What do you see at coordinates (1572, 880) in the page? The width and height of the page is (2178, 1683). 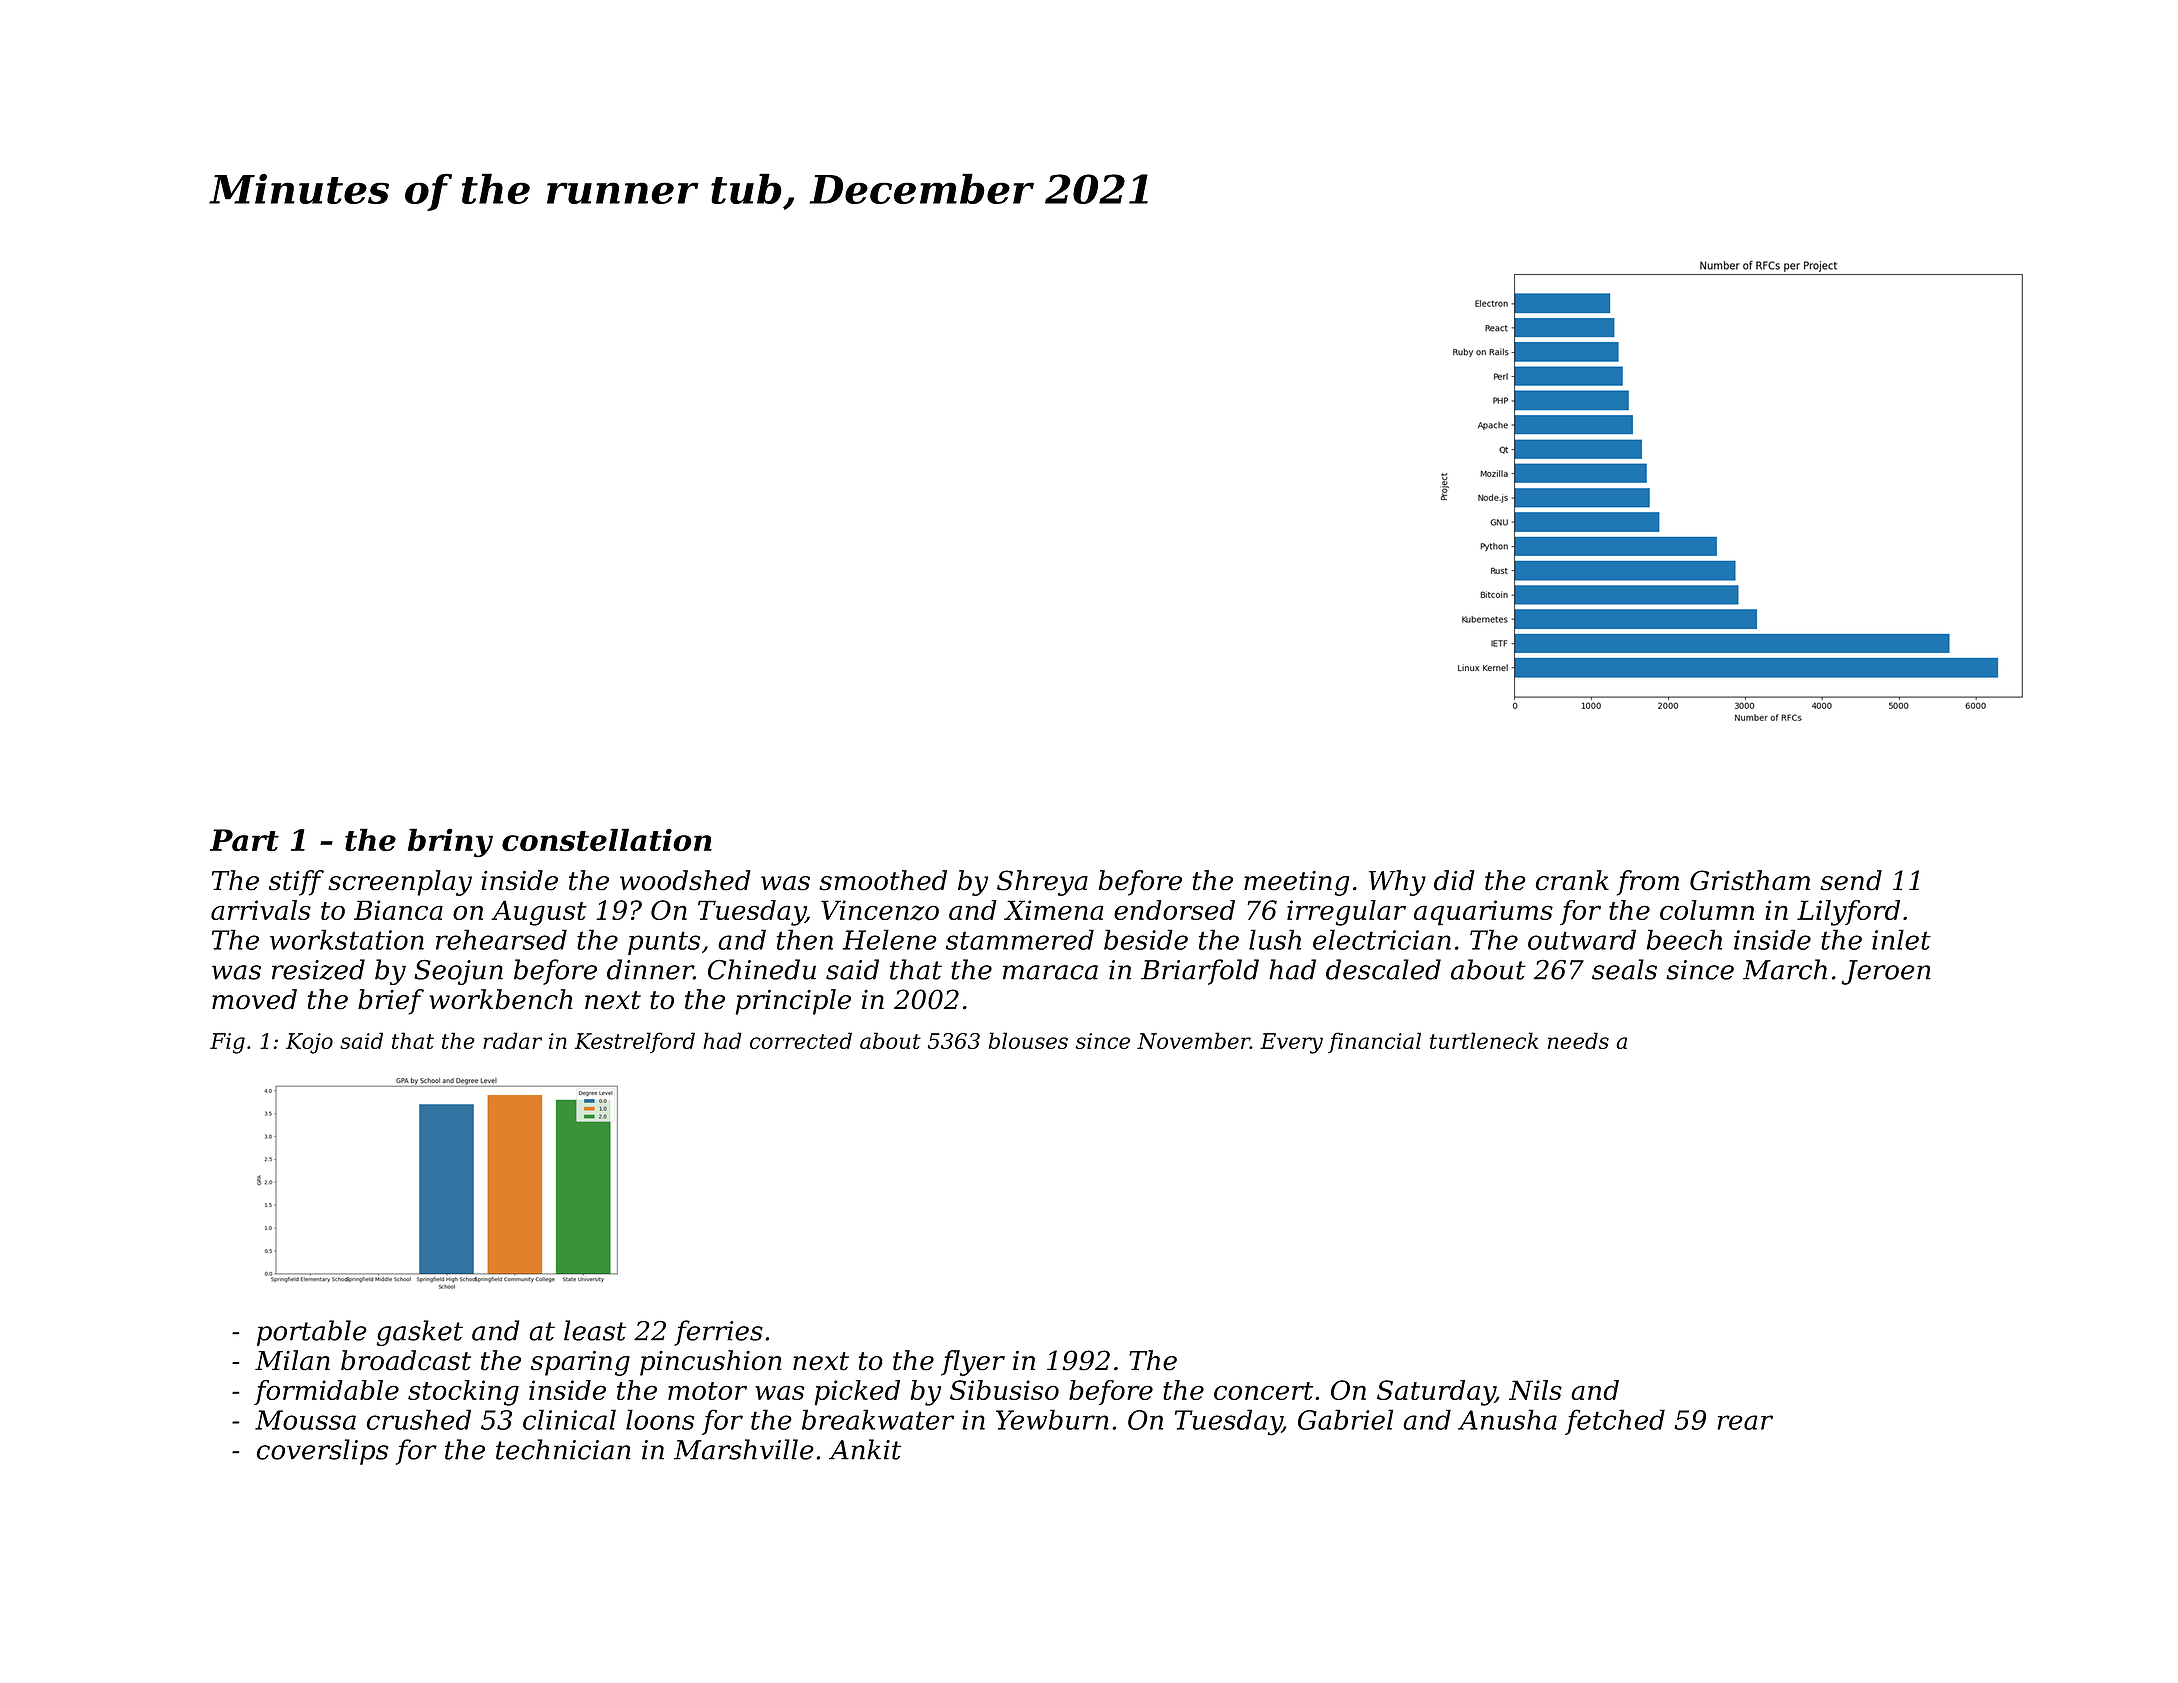 I see `crank` at bounding box center [1572, 880].
